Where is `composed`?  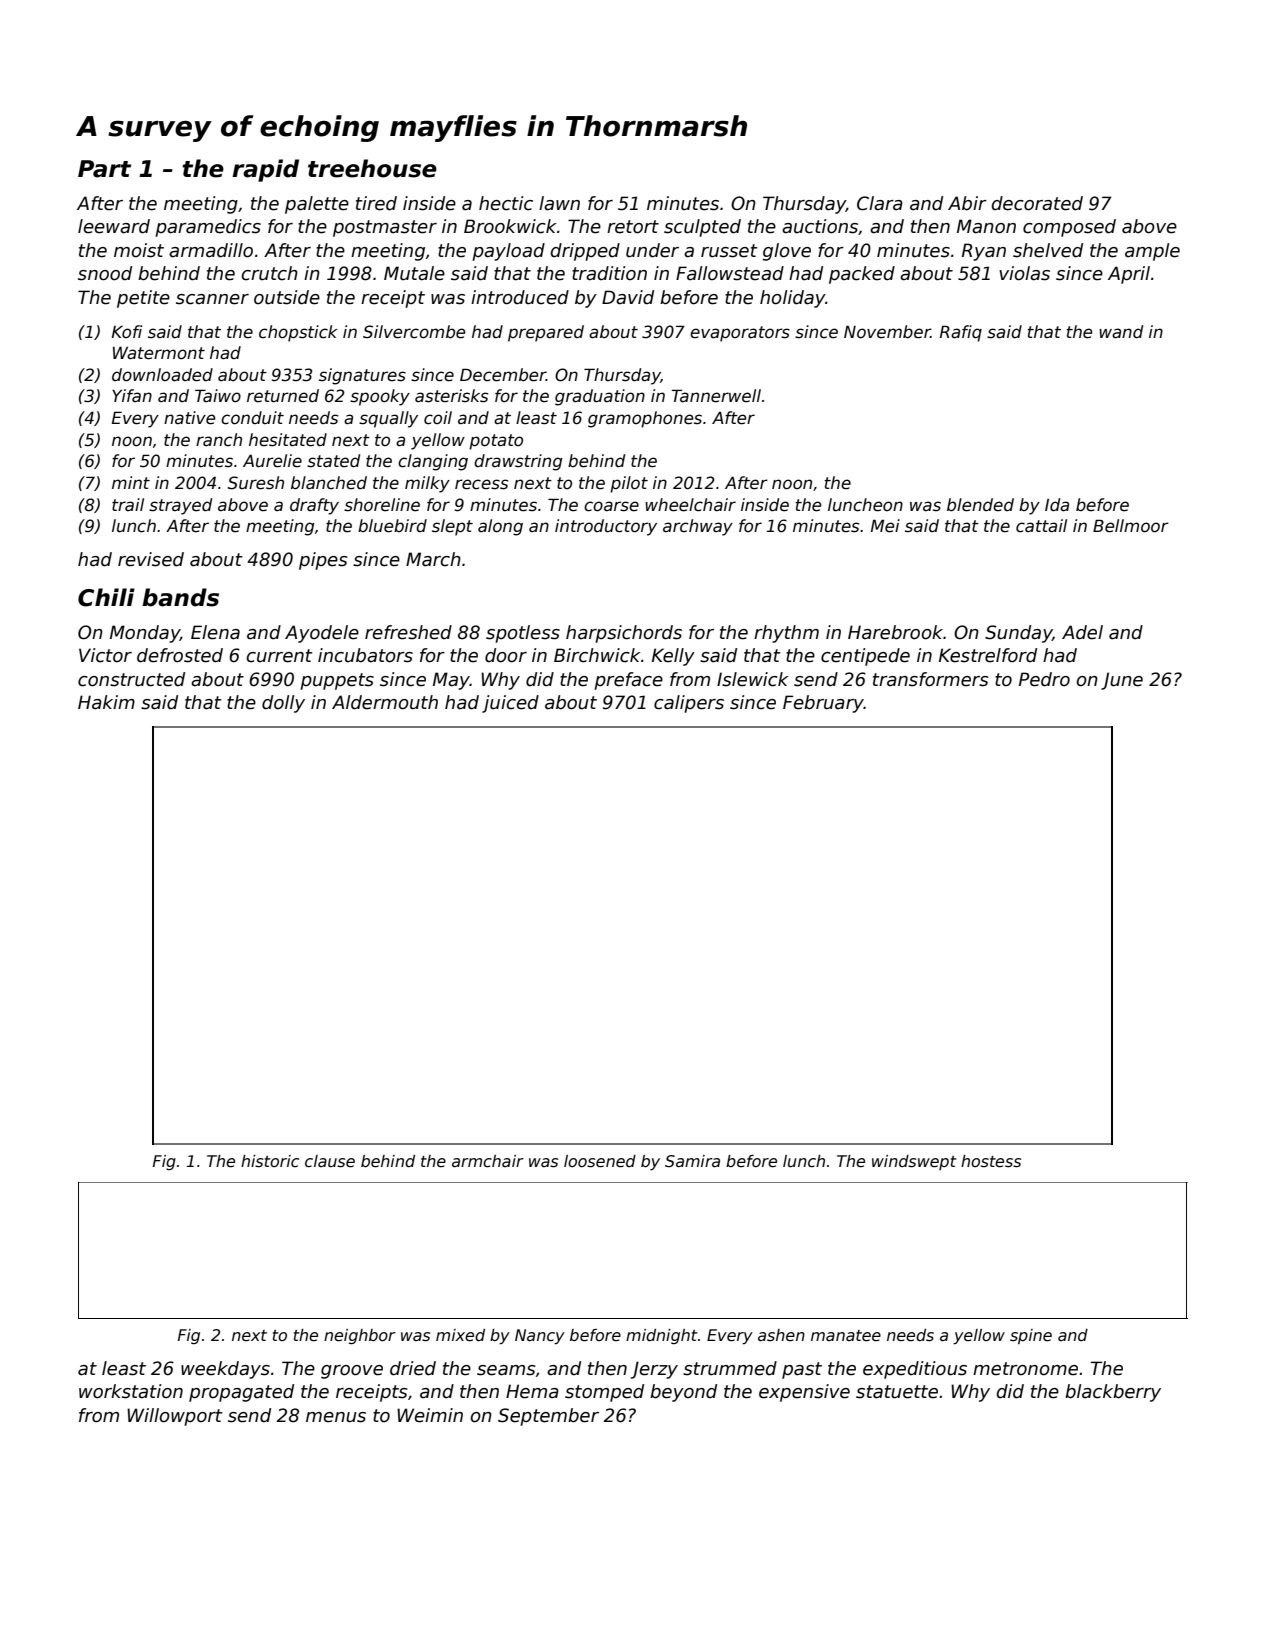 composed is located at coordinates (1069, 228).
